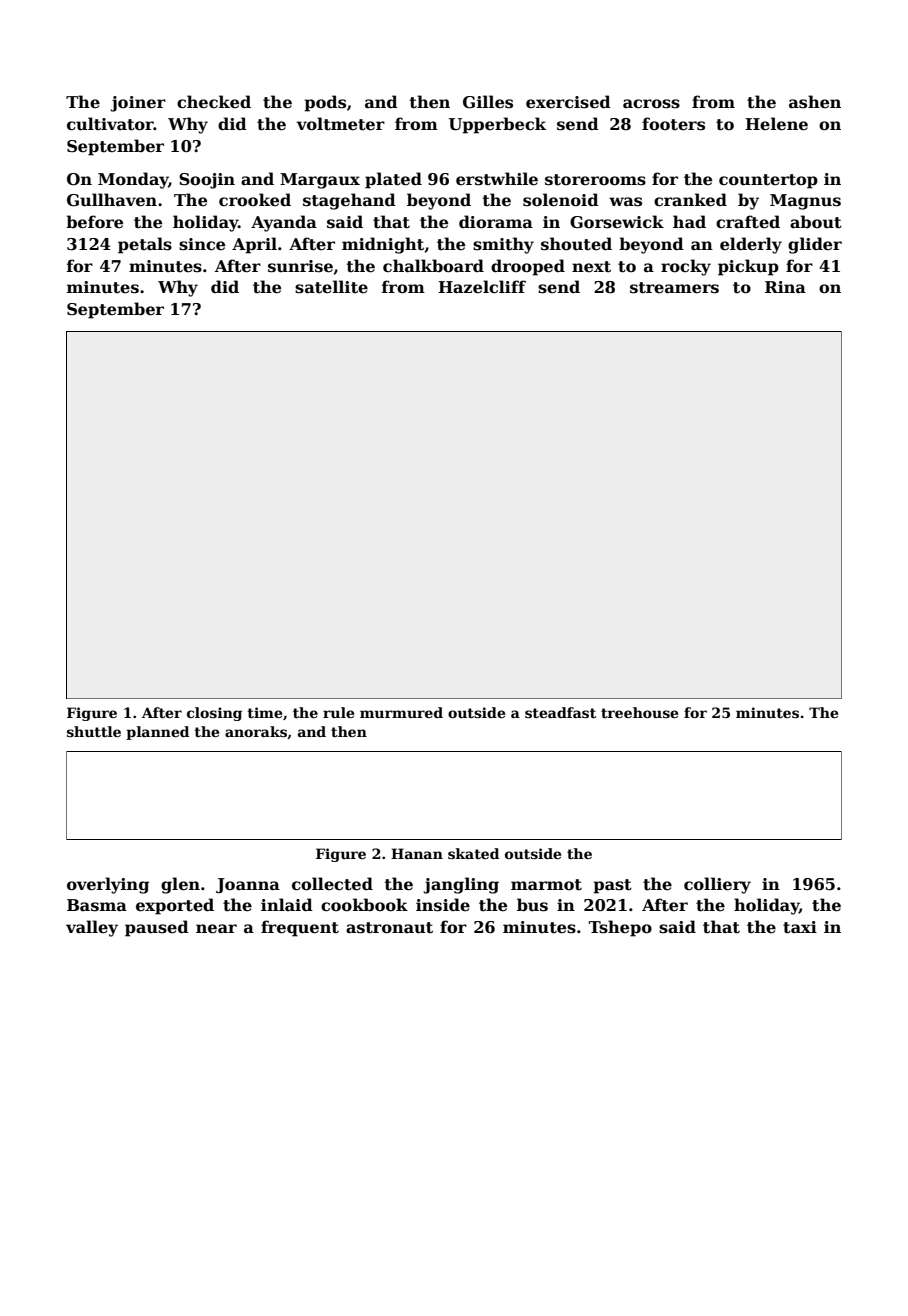  Describe the element at coordinates (815, 102) in the document. I see `ashen` at that location.
